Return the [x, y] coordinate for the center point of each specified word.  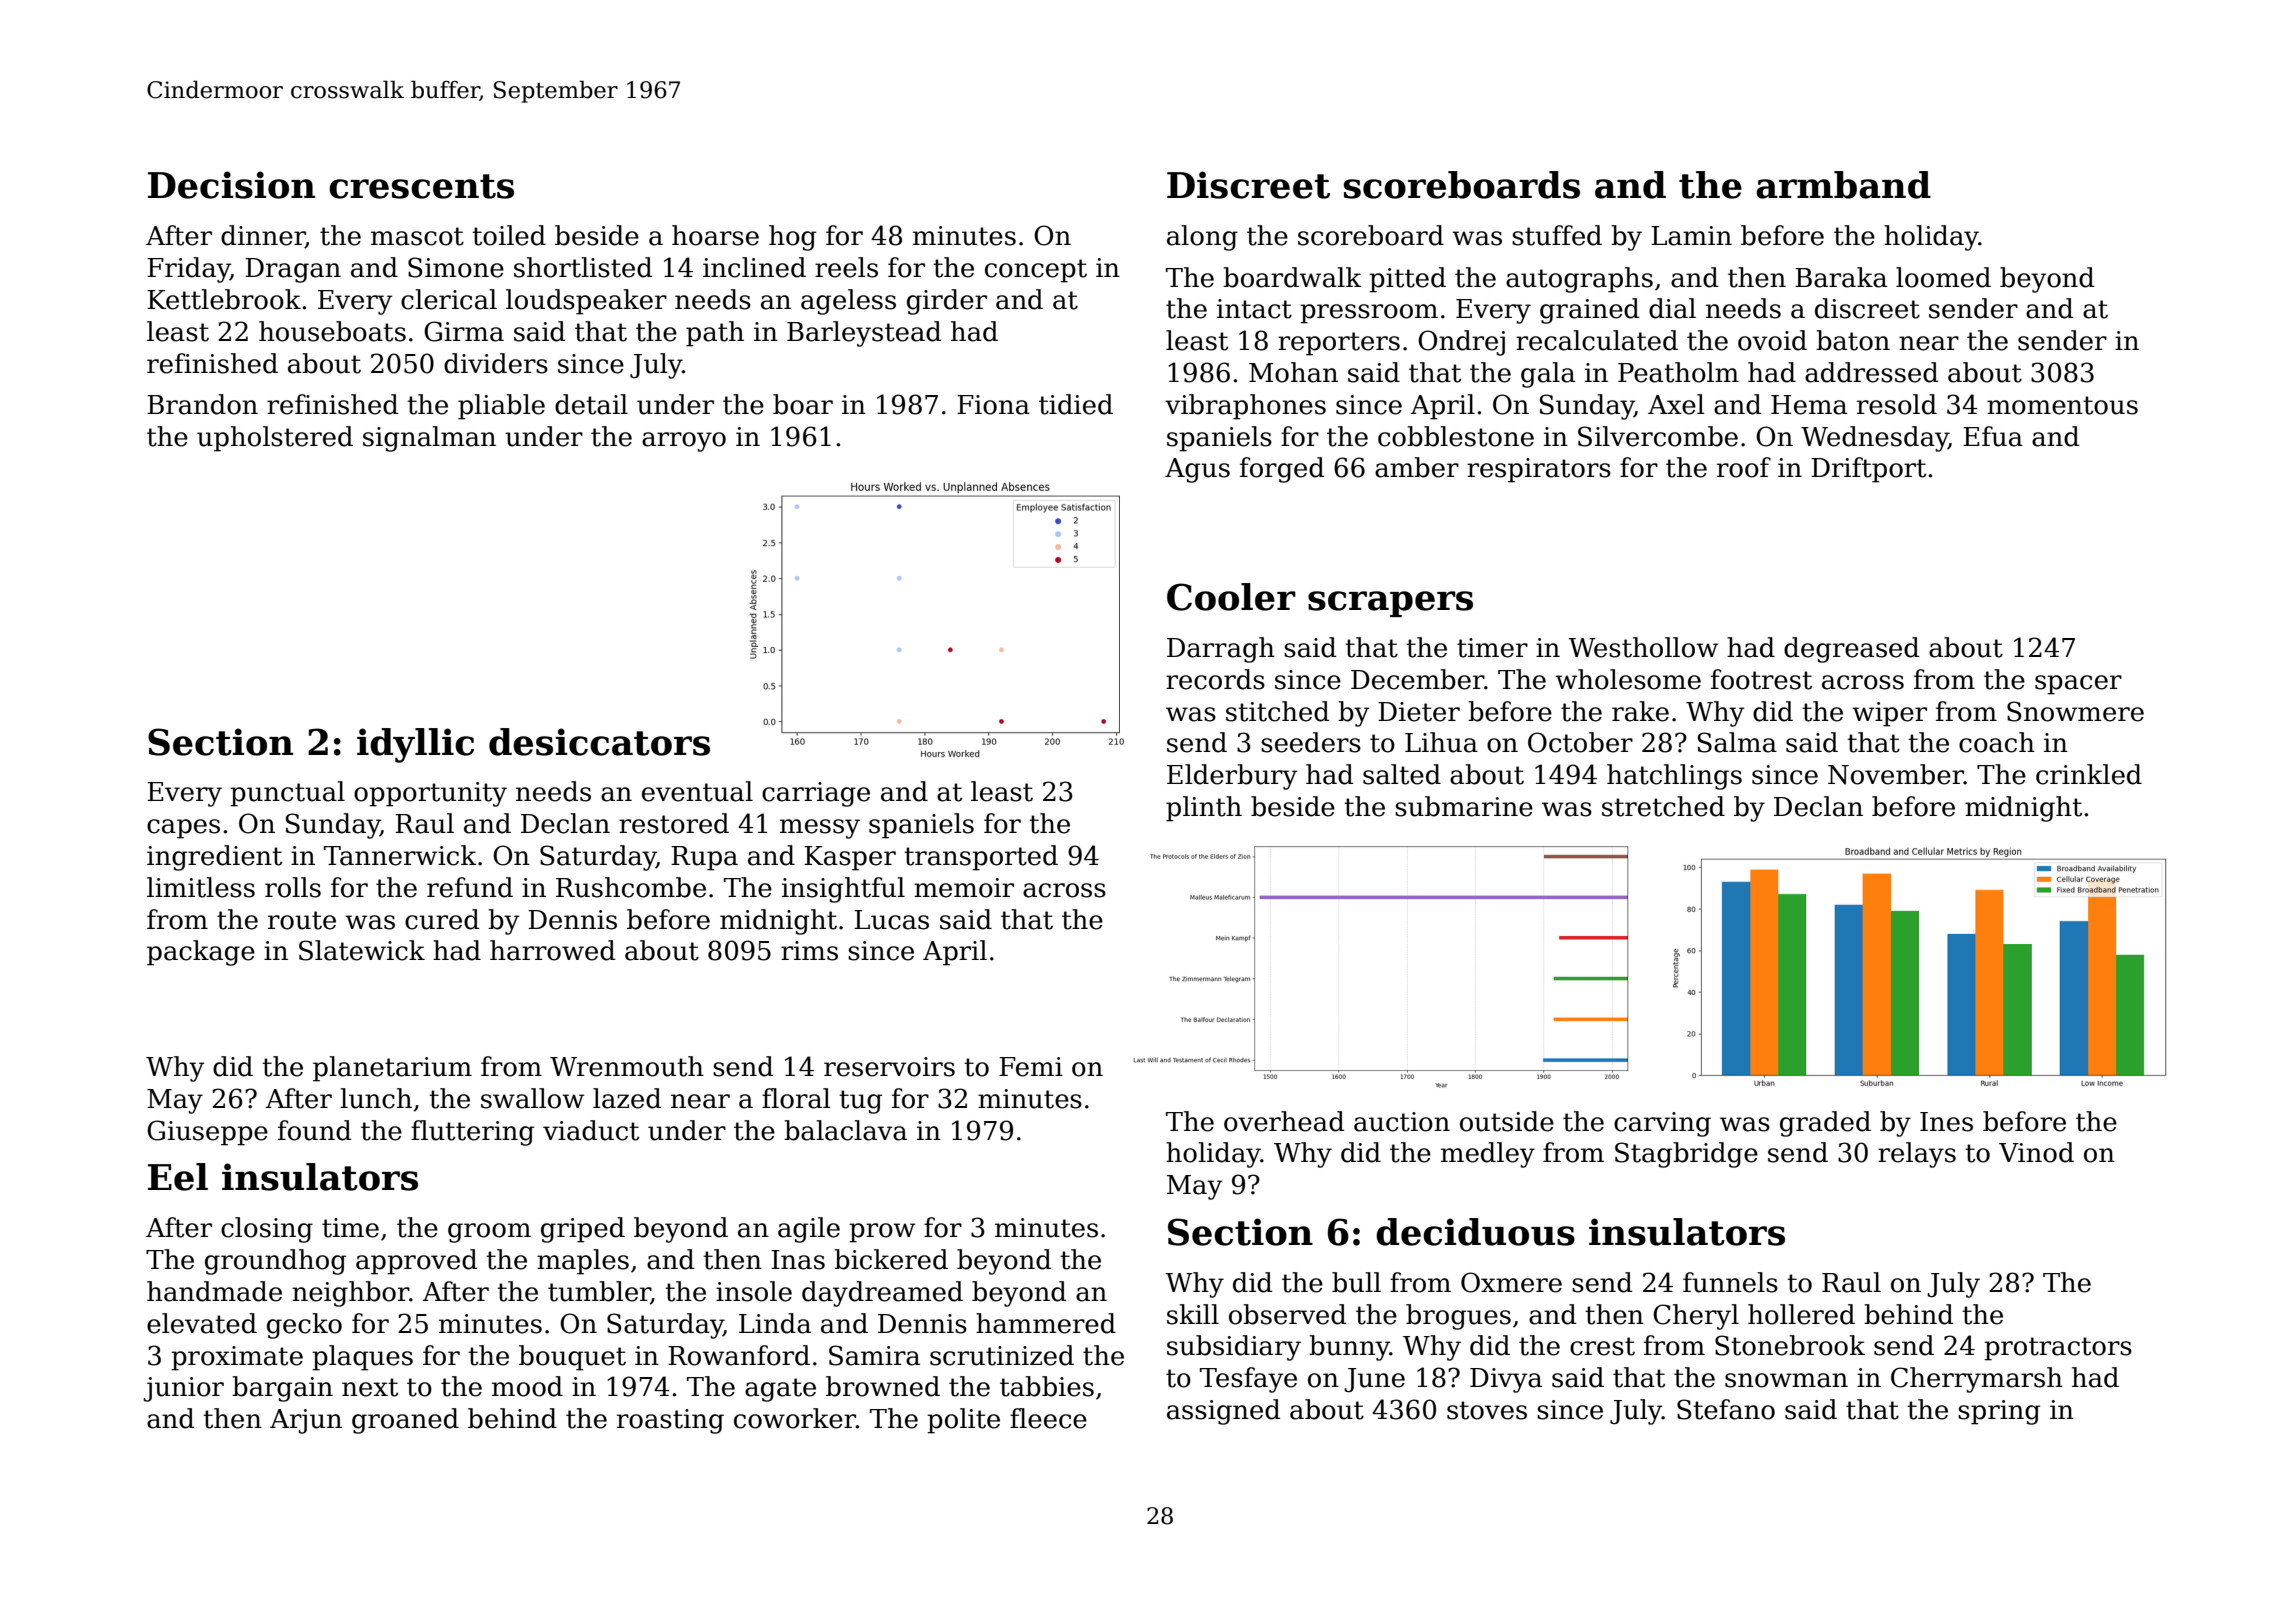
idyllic [415, 745]
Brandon [202, 404]
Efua [1993, 436]
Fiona [993, 405]
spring [1999, 1412]
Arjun [306, 1421]
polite [963, 1421]
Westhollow [1643, 647]
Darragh [1221, 650]
